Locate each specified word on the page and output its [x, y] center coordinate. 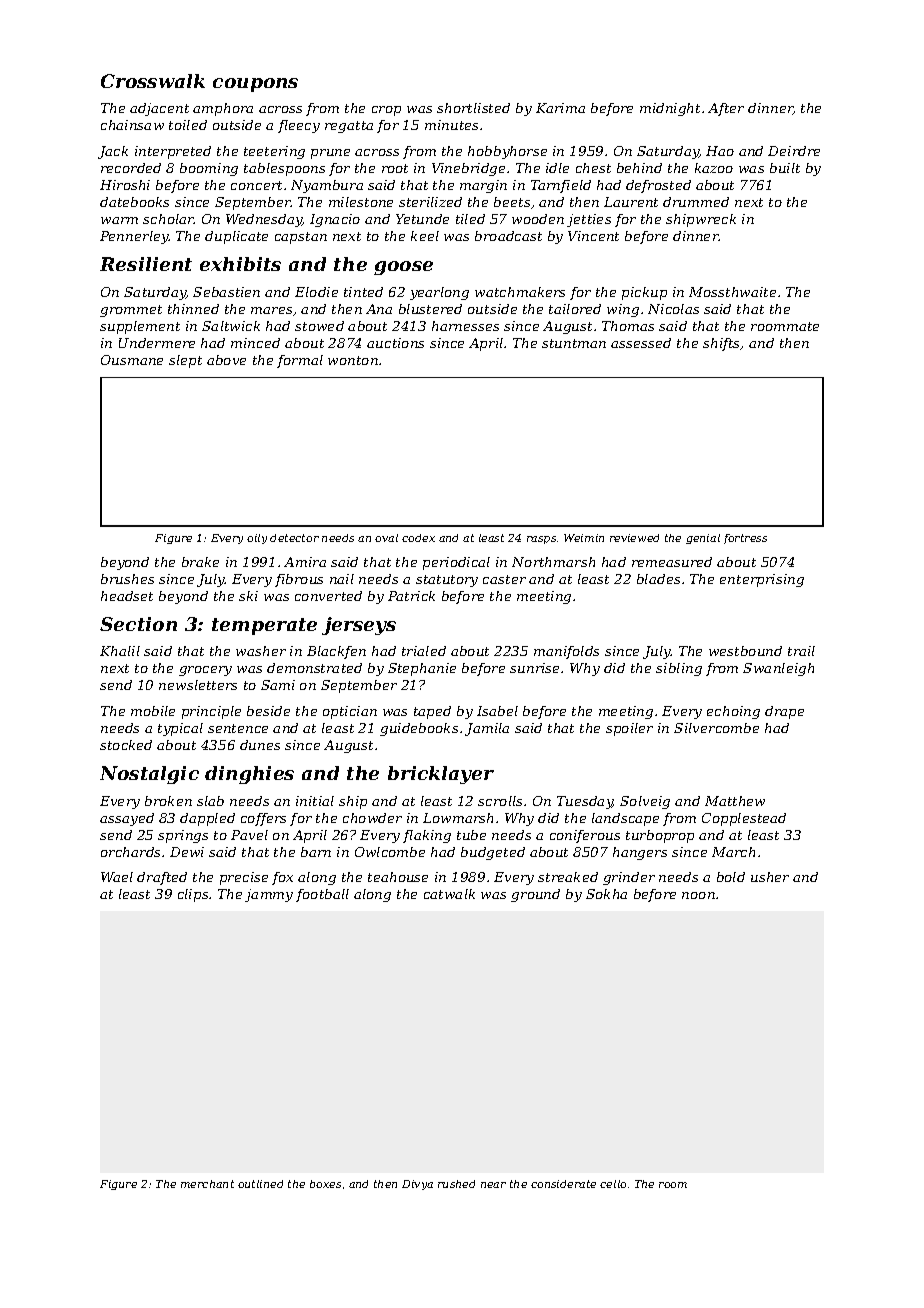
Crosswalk [153, 81]
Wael [117, 877]
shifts [722, 344]
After [726, 109]
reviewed [634, 538]
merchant [207, 1184]
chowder [372, 818]
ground [535, 895]
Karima [560, 108]
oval [386, 538]
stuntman [574, 343]
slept [185, 361]
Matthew [735, 801]
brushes [127, 579]
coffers [263, 819]
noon [698, 895]
